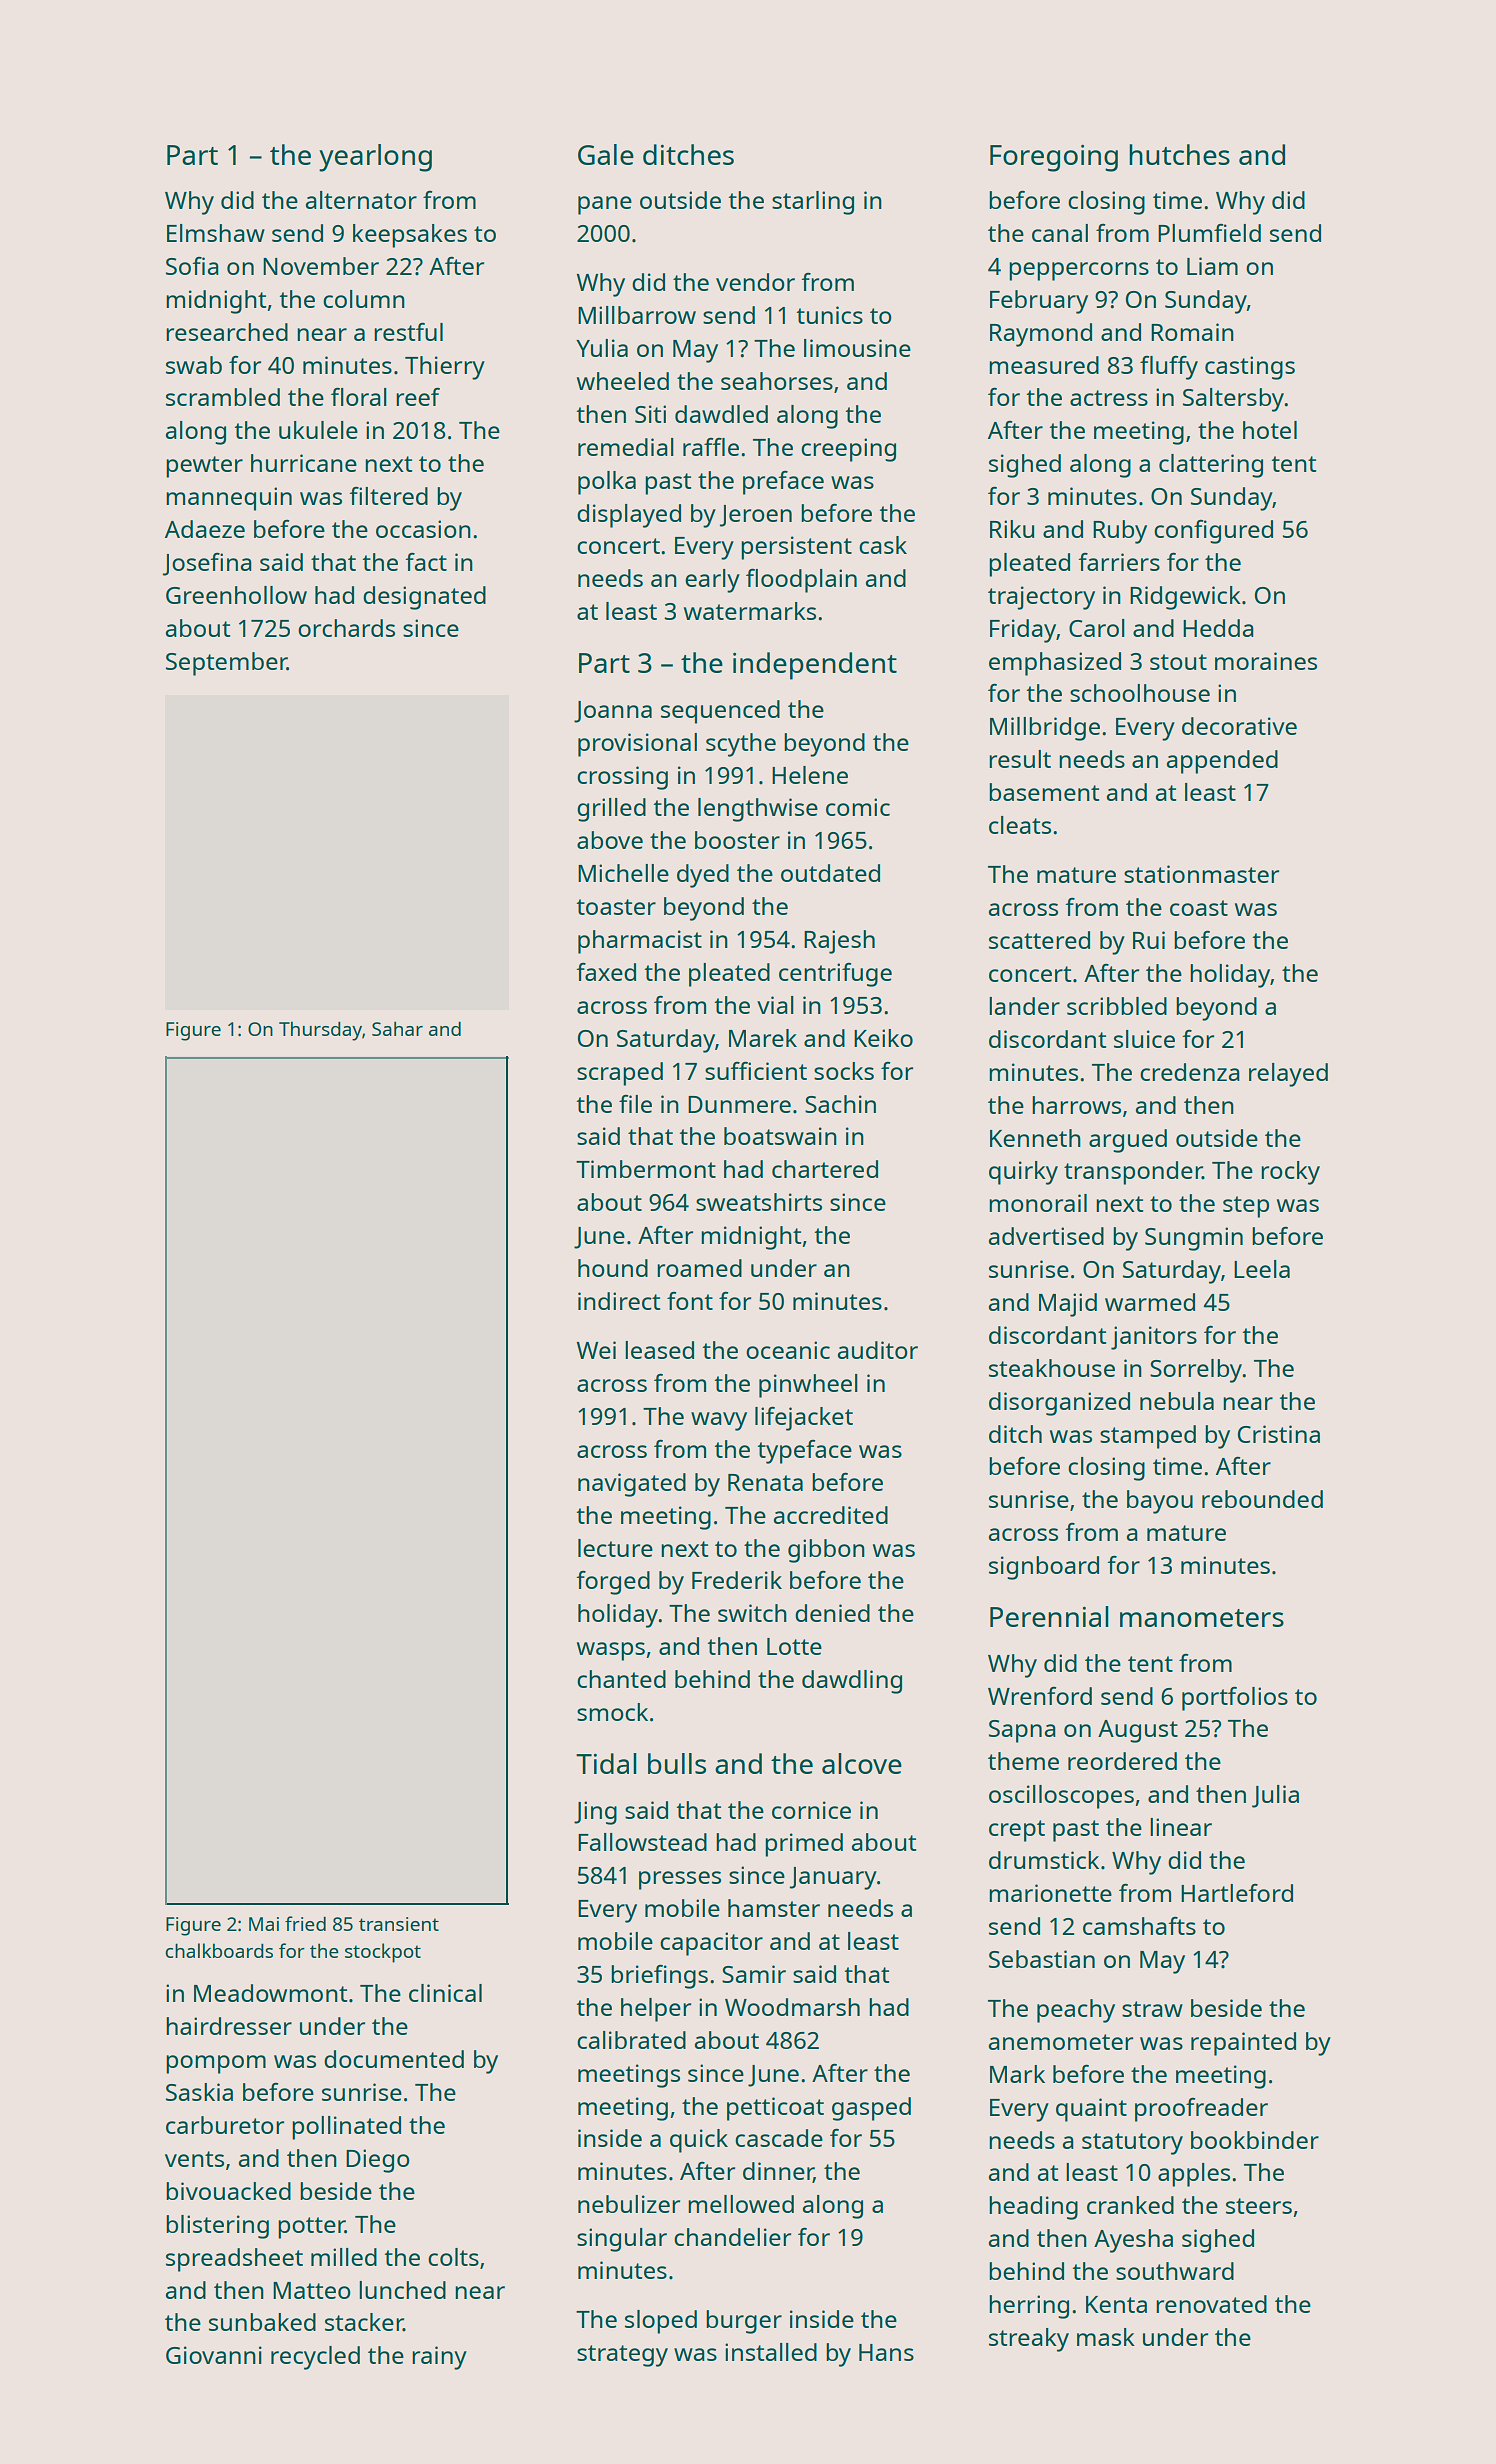 This screenshot has height=2464, width=1496. Describe the element at coordinates (312, 2228) in the screenshot. I see `potter` at that location.
